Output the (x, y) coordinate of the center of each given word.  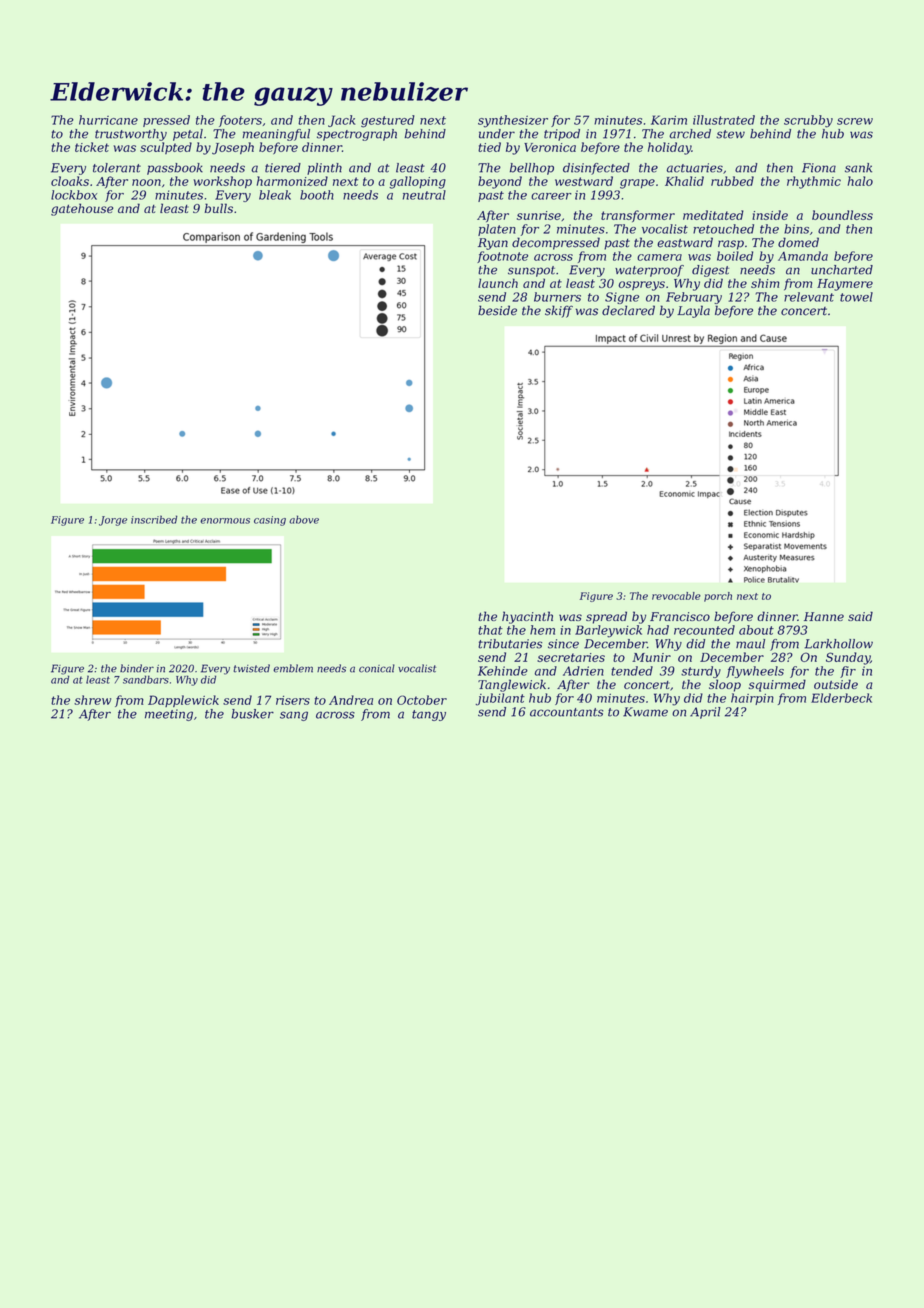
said (860, 616)
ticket (92, 147)
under (497, 134)
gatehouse (82, 209)
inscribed (154, 519)
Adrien (583, 671)
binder (137, 668)
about (756, 630)
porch (718, 597)
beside (497, 310)
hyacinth (527, 617)
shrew (92, 700)
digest (710, 271)
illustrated (724, 120)
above (304, 519)
